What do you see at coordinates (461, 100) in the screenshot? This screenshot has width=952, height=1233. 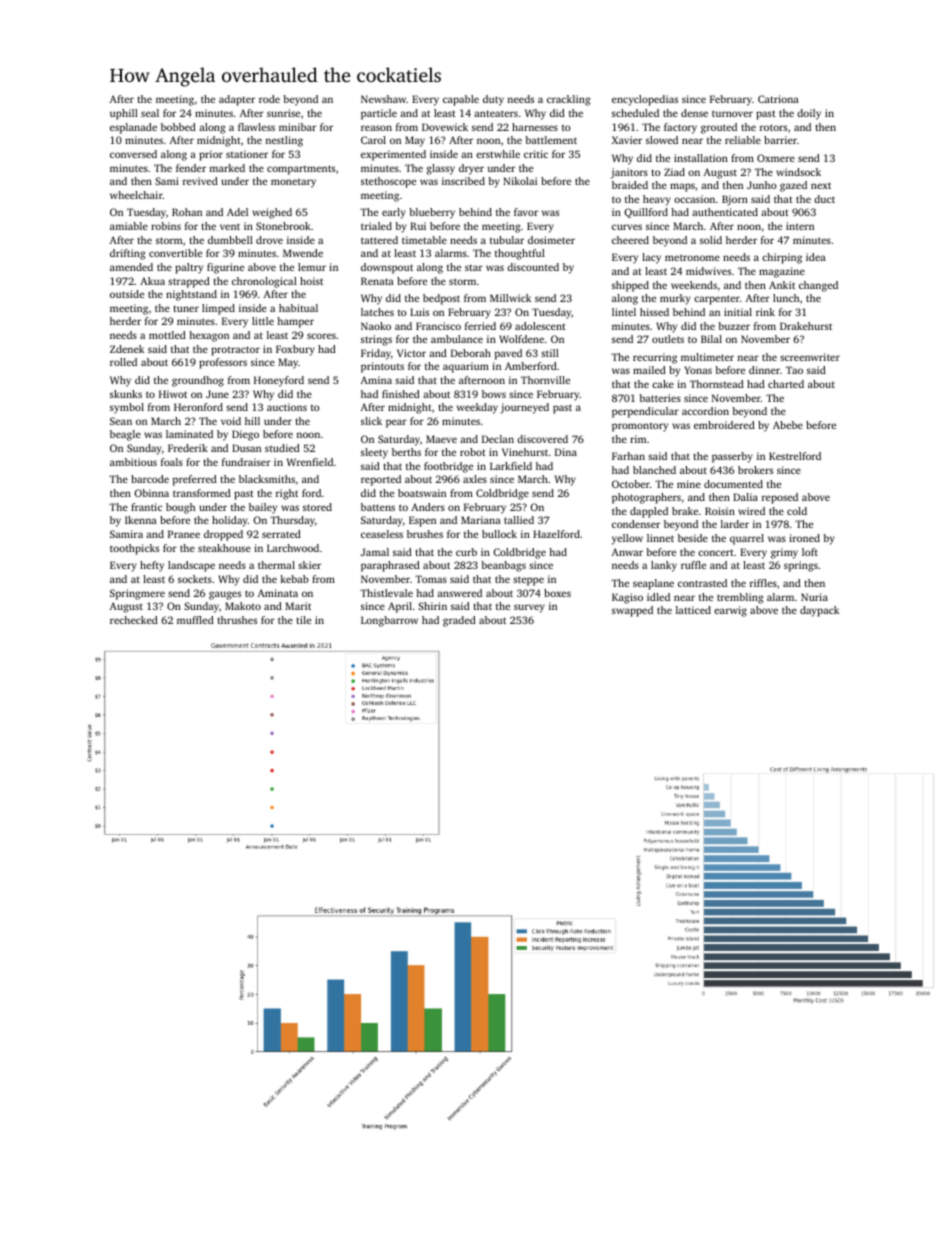 I see `capable` at bounding box center [461, 100].
